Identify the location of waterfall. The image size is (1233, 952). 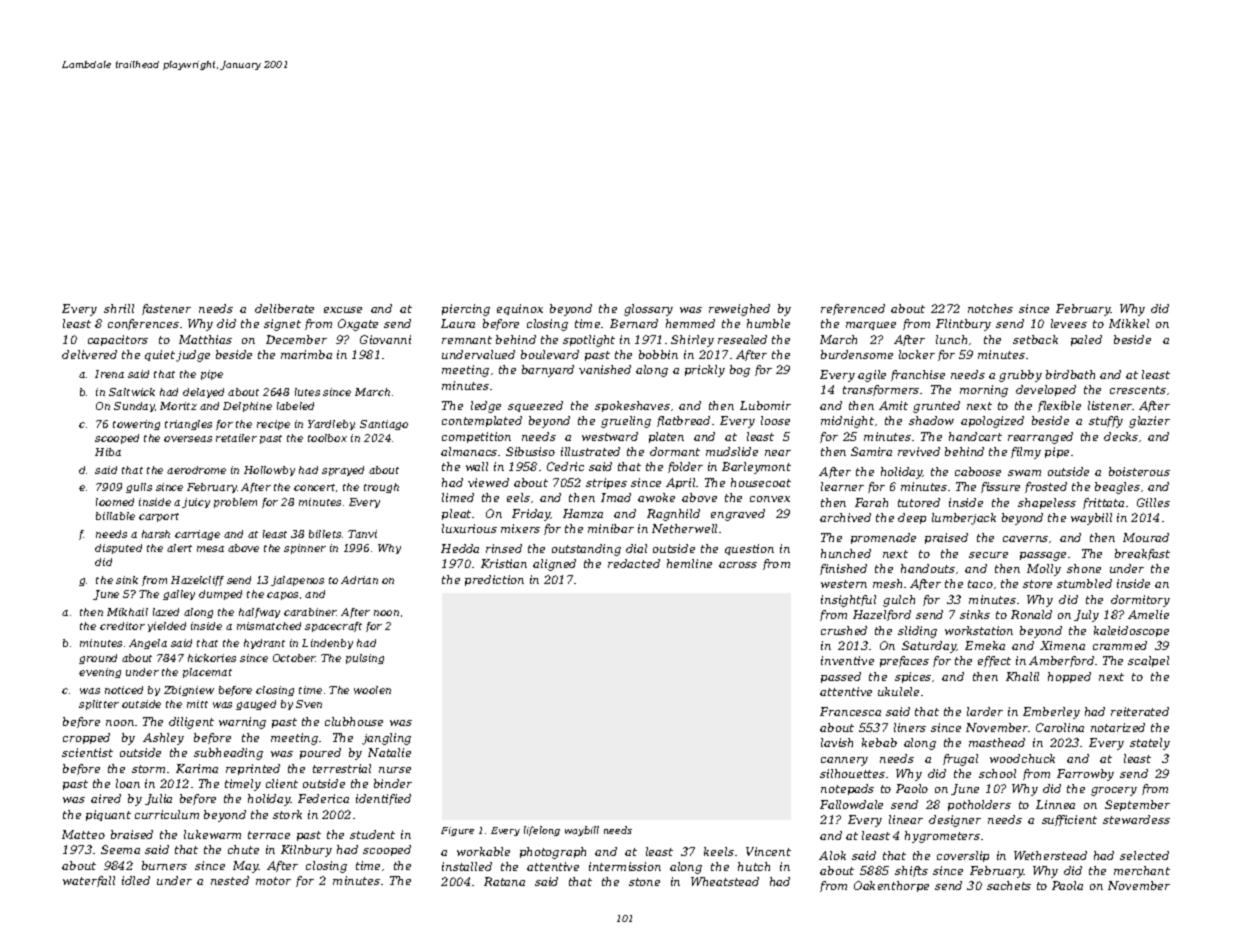
(89, 881).
